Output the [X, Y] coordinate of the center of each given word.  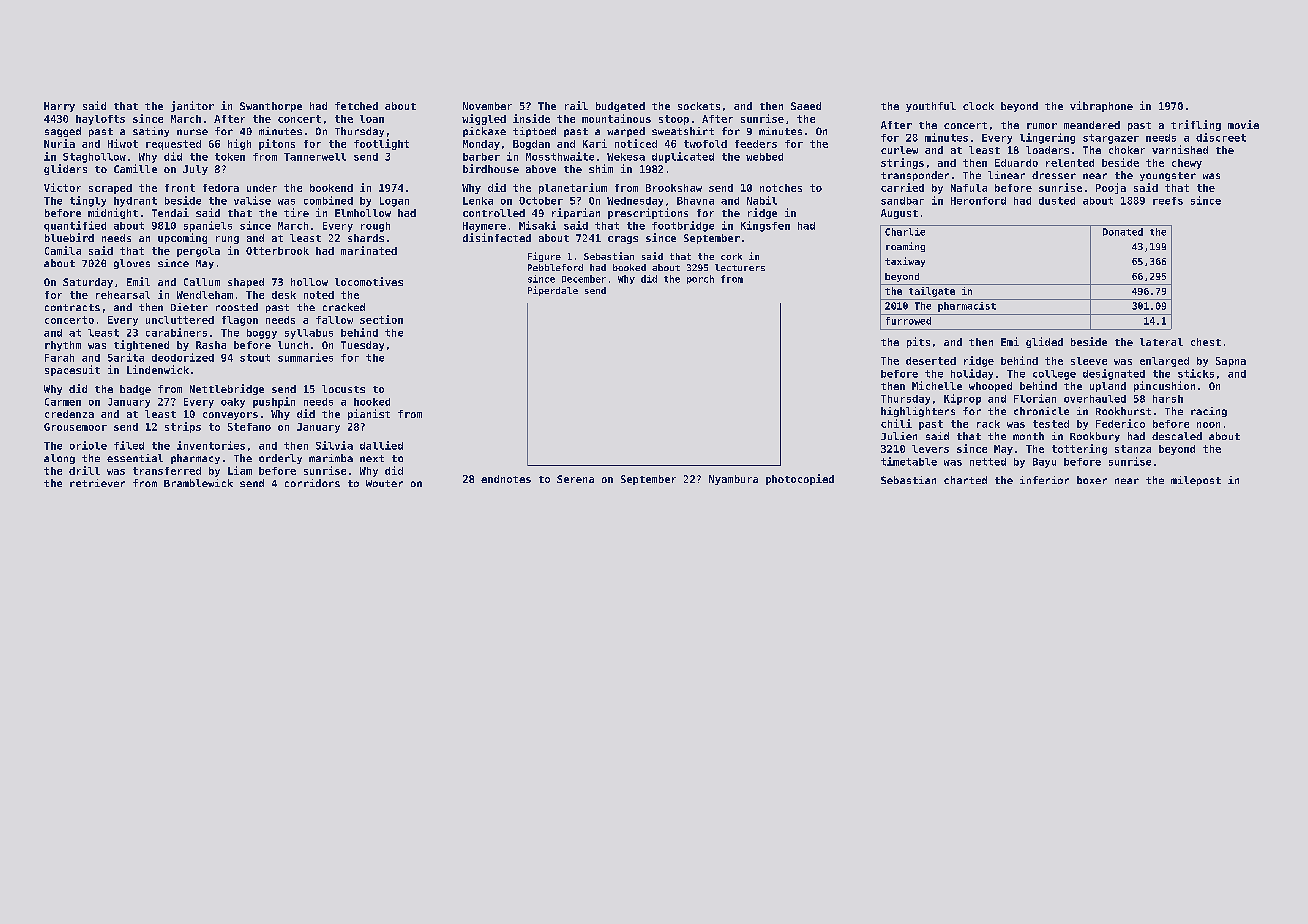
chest [1206, 342]
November [487, 106]
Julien [899, 436]
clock [978, 106]
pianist [369, 414]
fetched [356, 106]
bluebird [69, 237]
